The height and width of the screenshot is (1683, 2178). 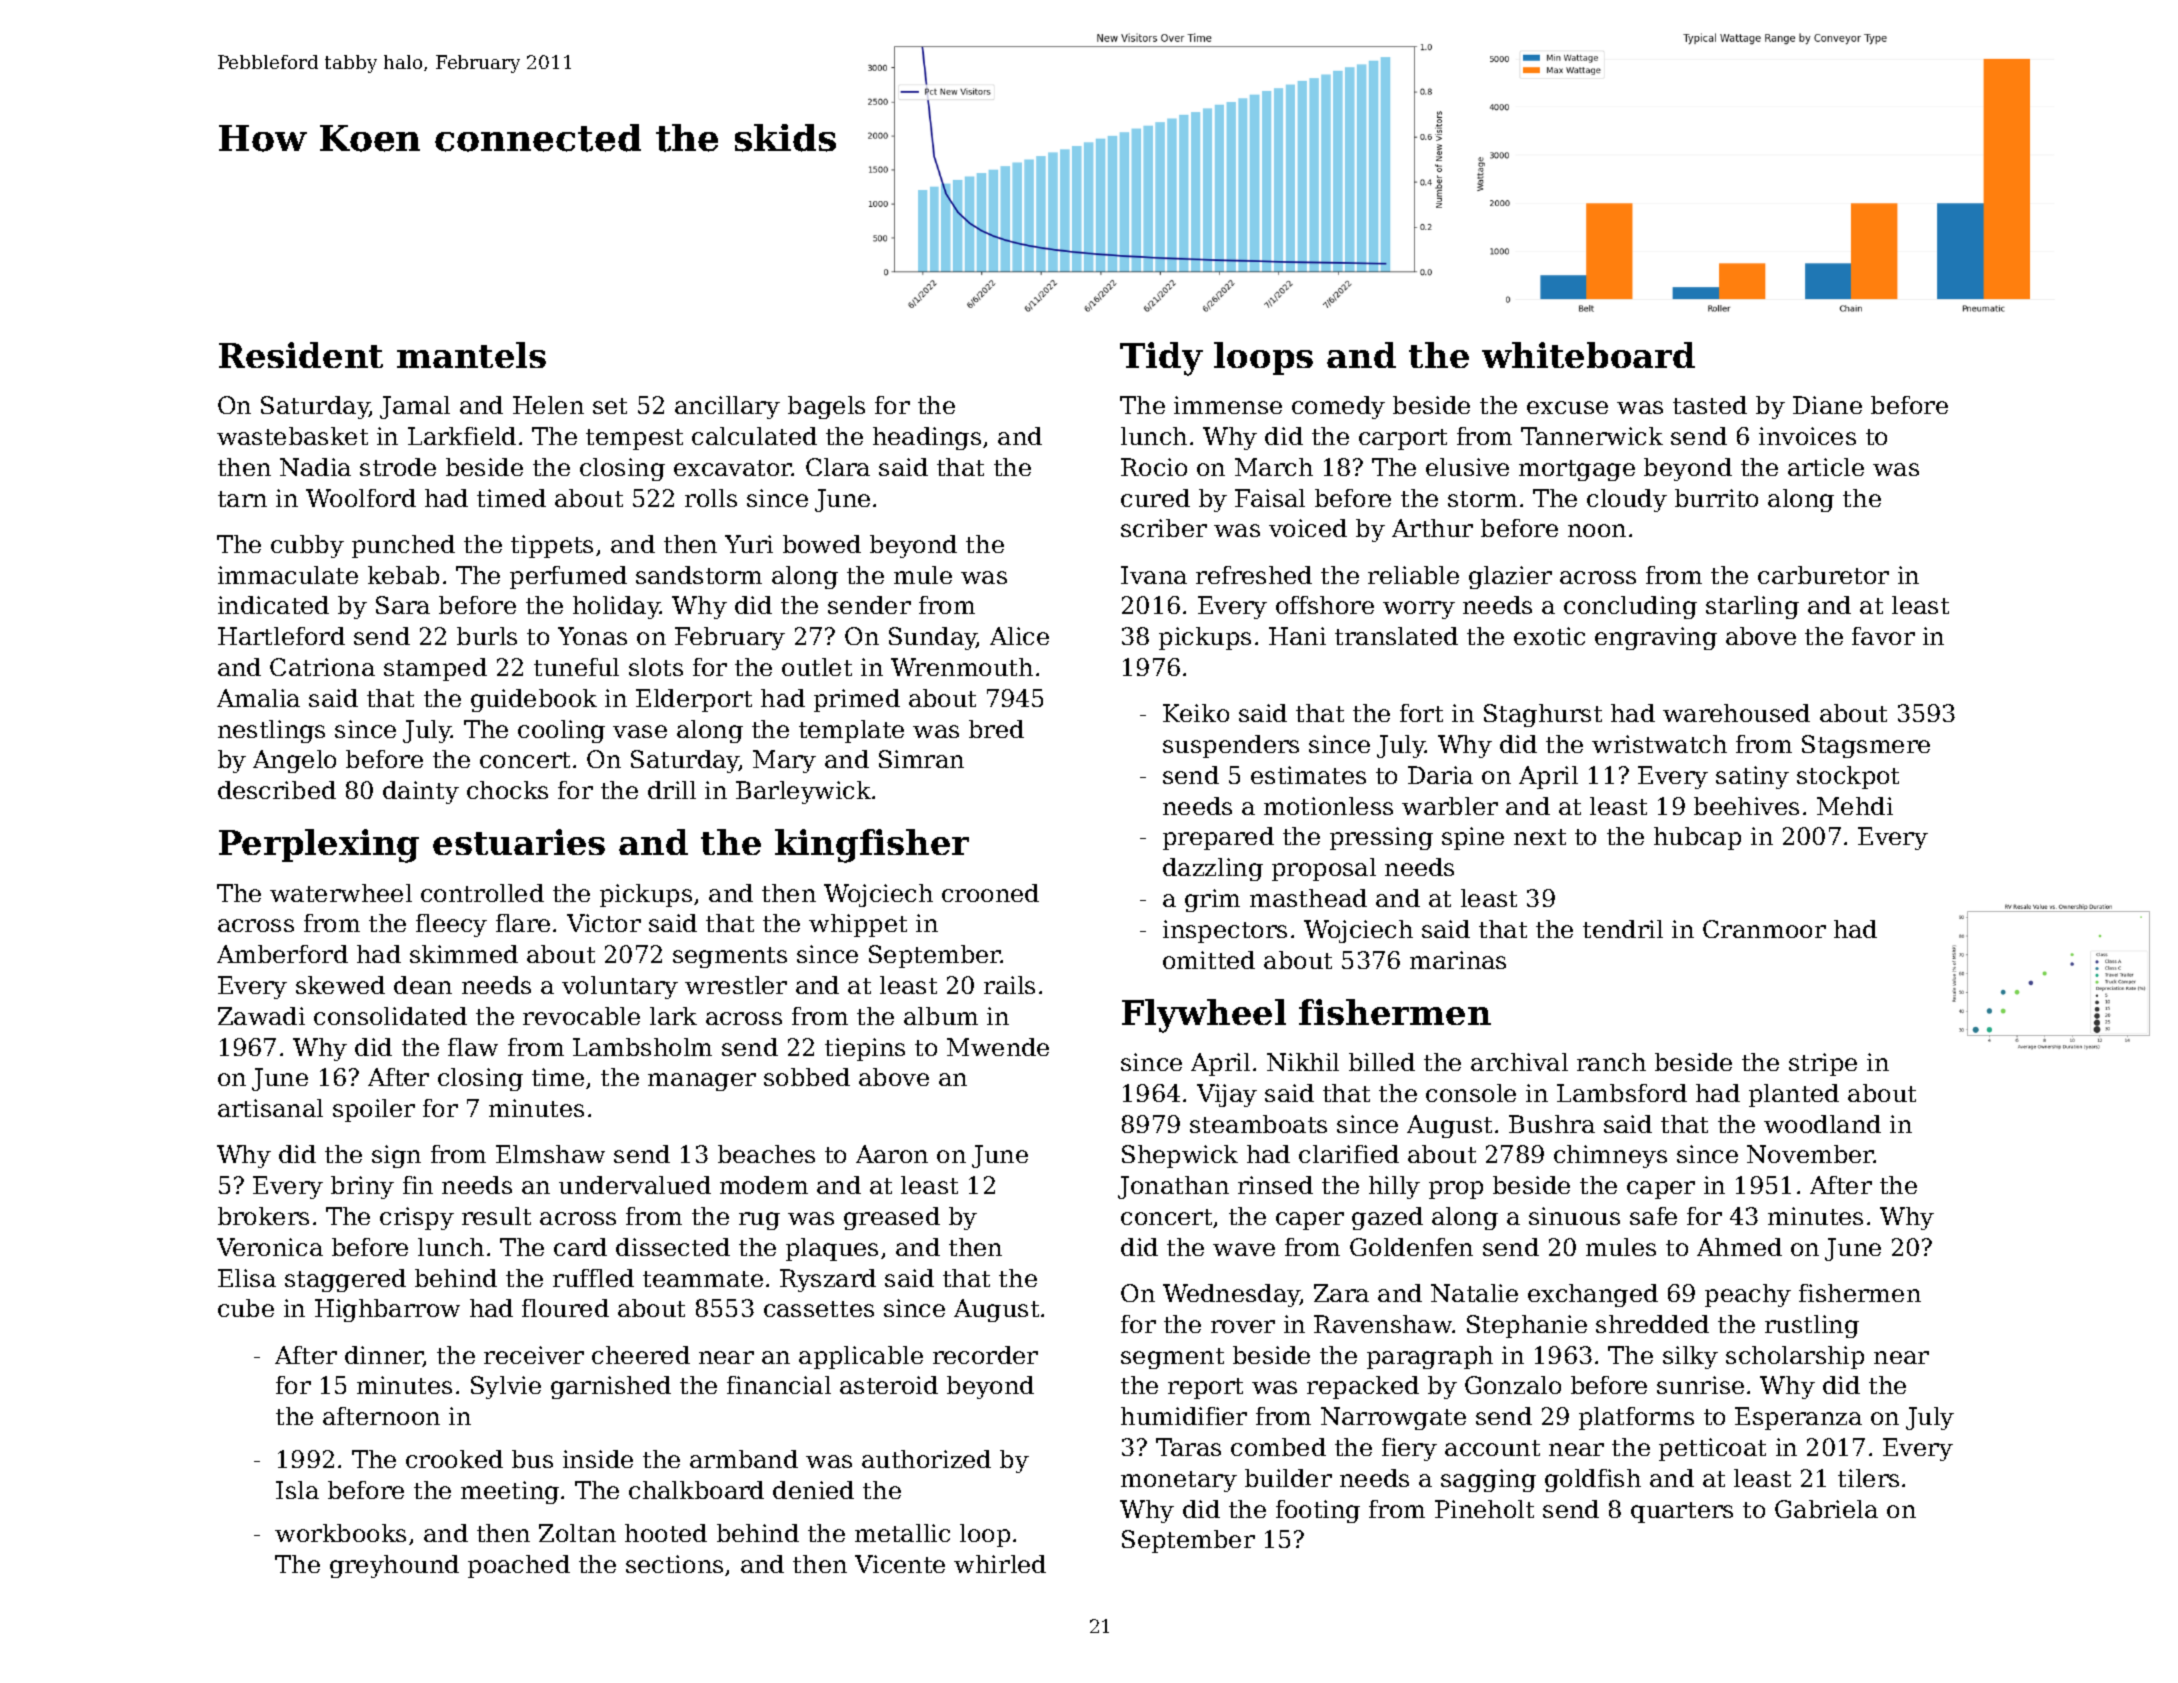 I want to click on mortgage, so click(x=1577, y=470).
